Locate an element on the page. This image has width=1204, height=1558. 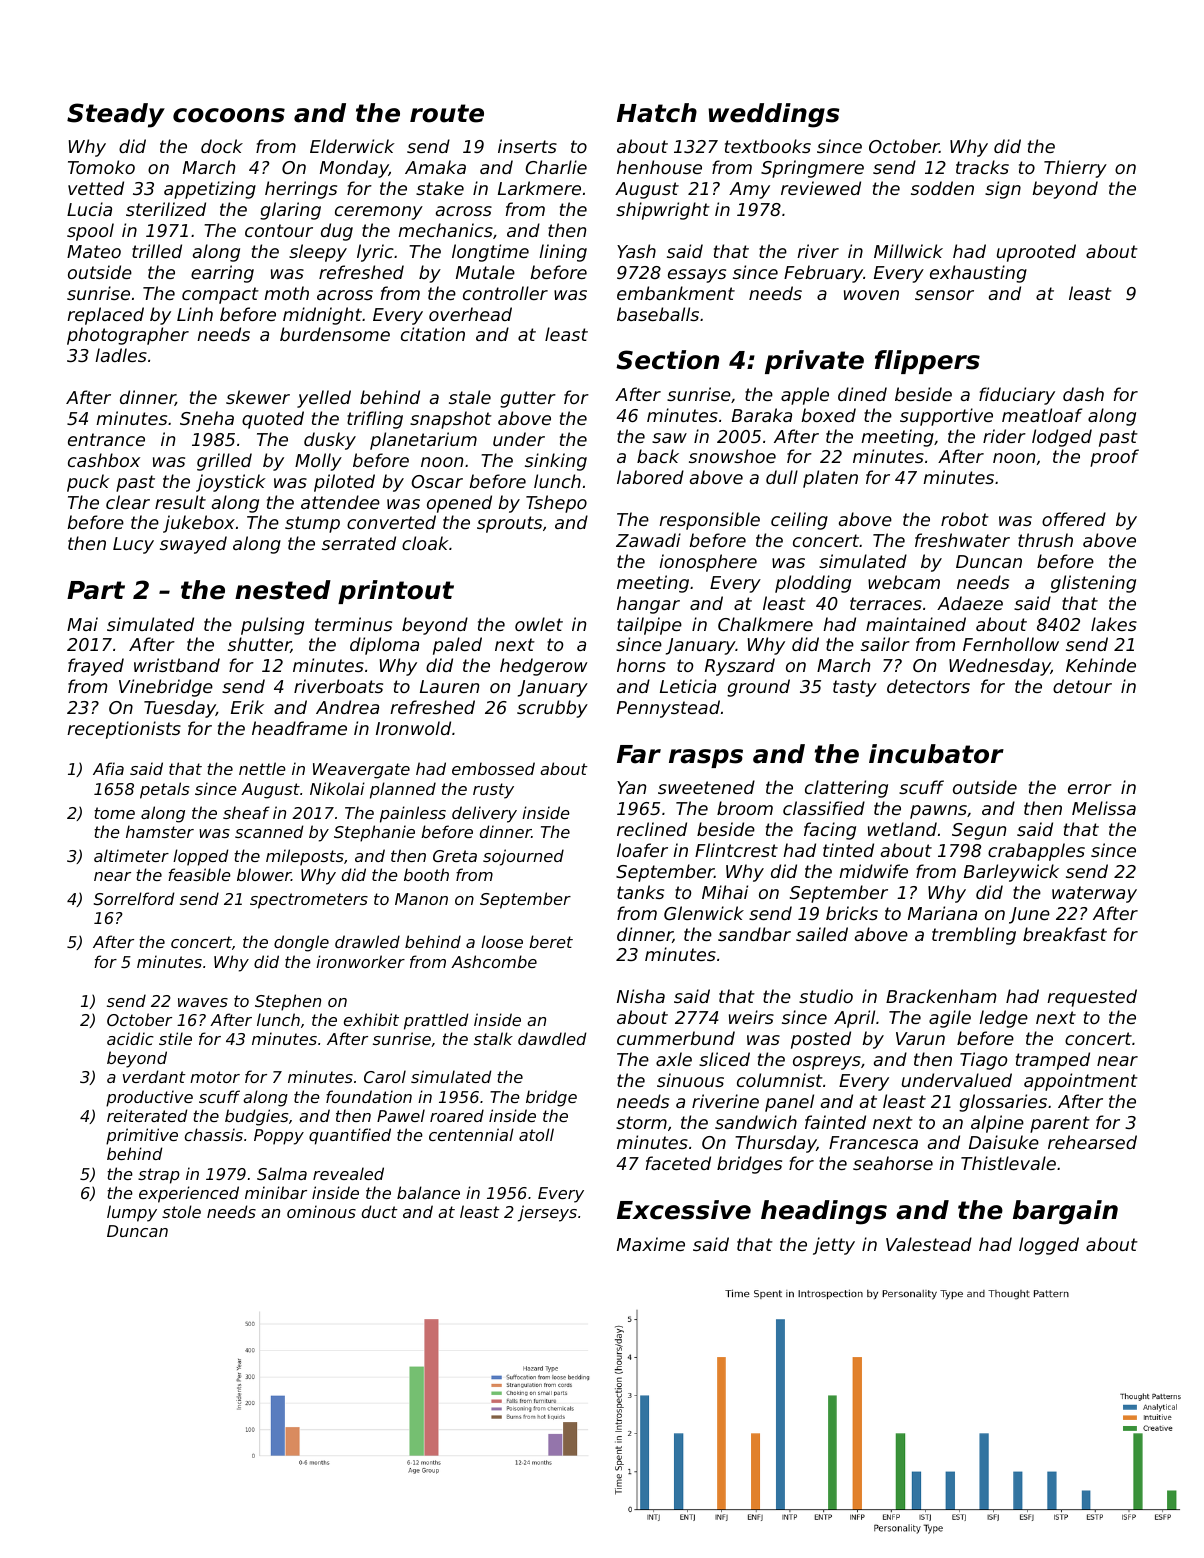
hangar is located at coordinates (648, 605).
